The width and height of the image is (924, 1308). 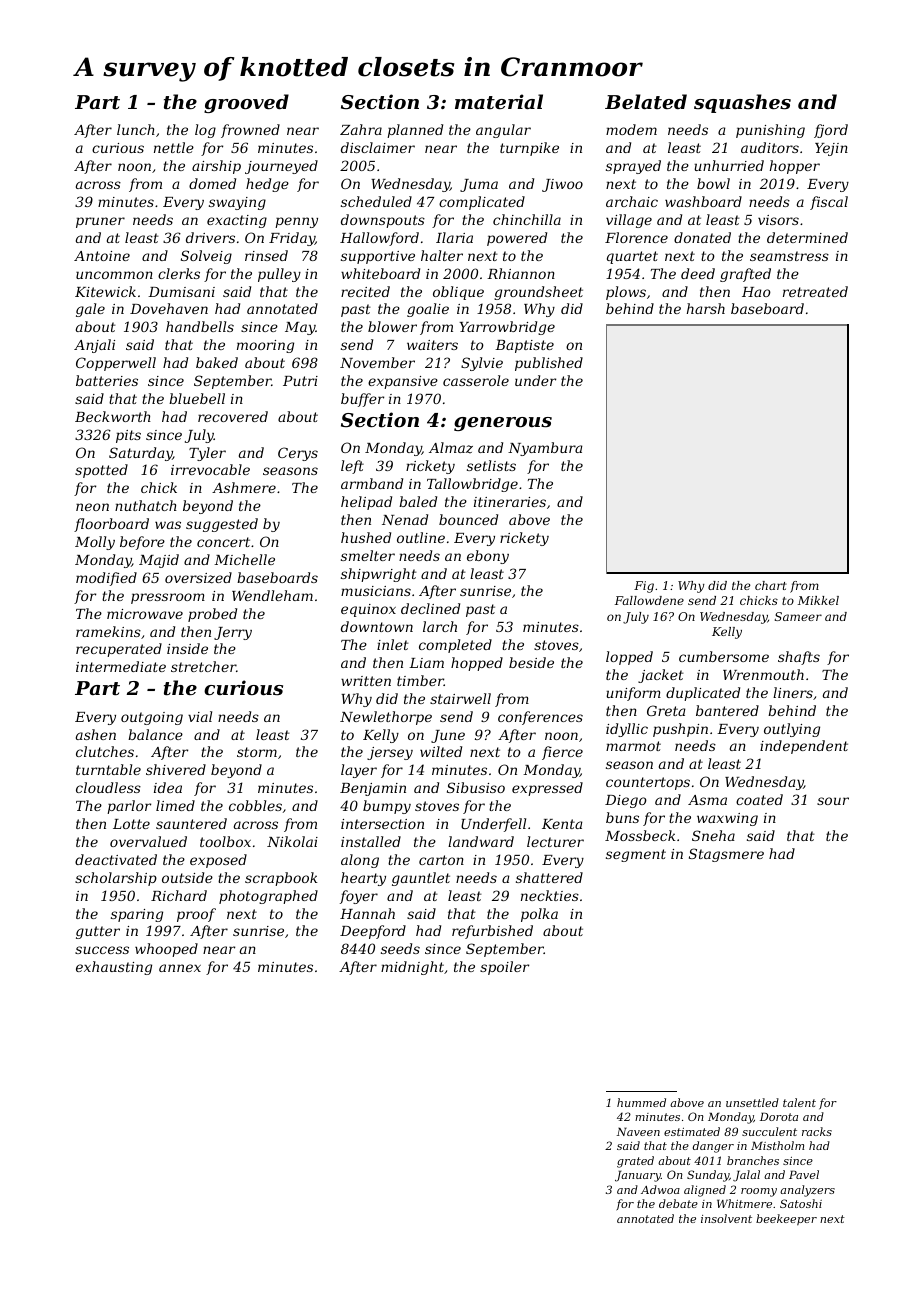 What do you see at coordinates (114, 275) in the image?
I see `uncommon` at bounding box center [114, 275].
